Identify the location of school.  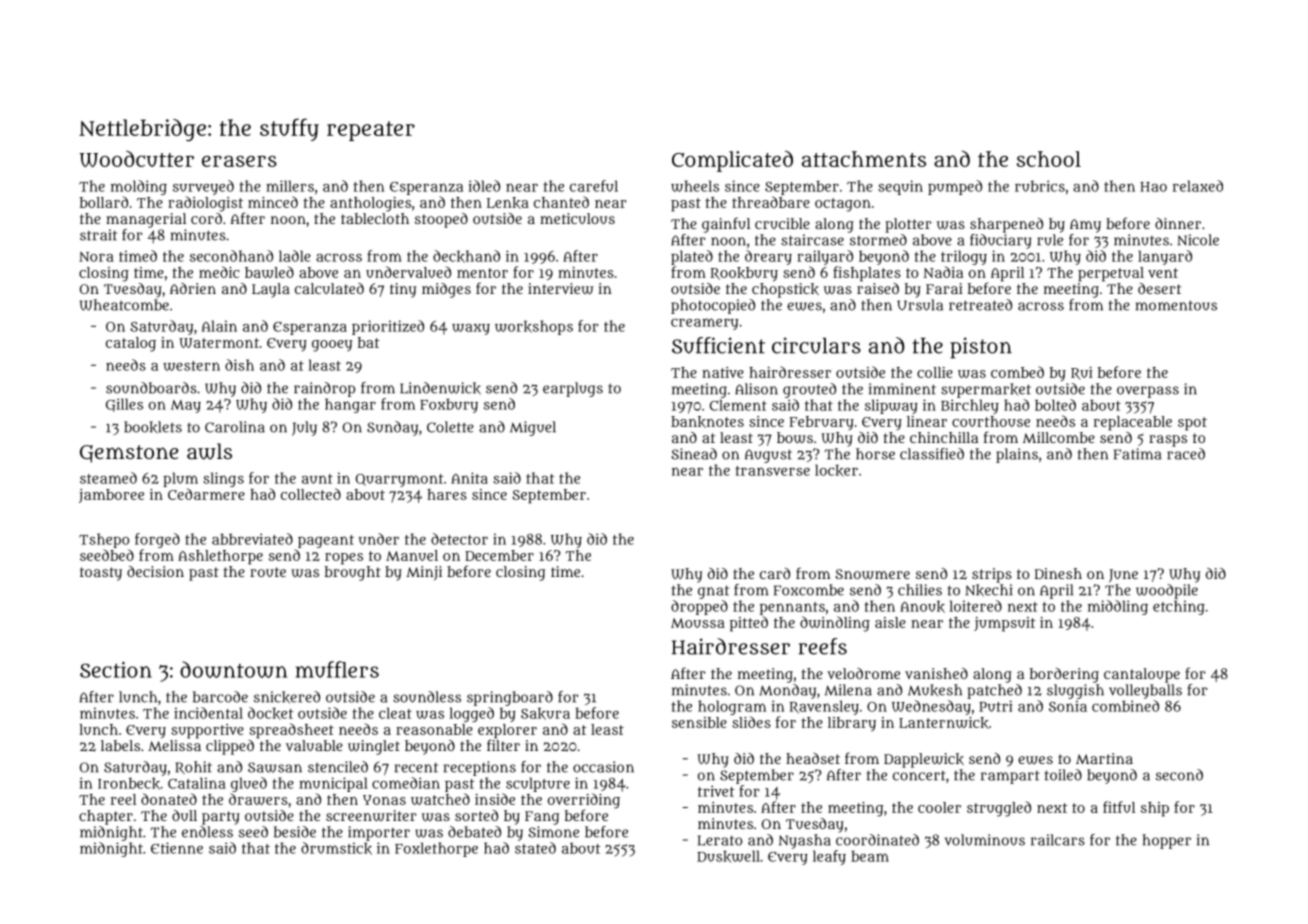
(1049, 159).
